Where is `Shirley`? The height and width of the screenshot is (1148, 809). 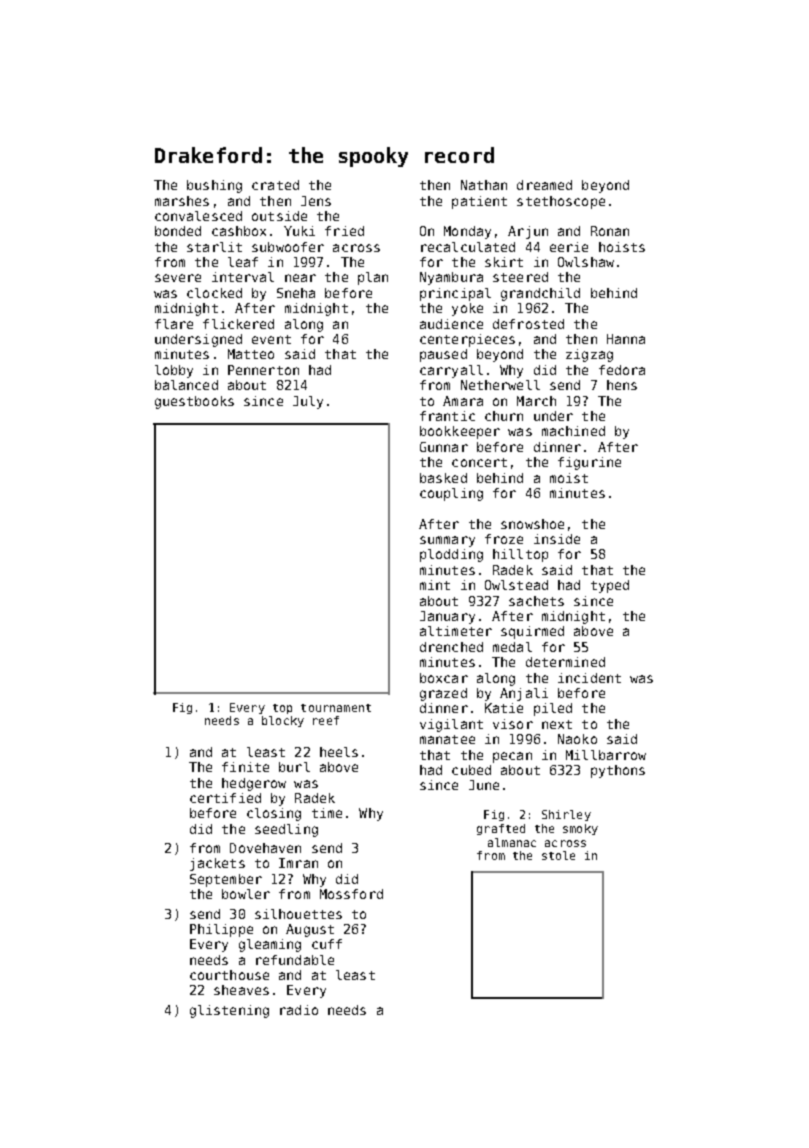
Shirley is located at coordinates (566, 815).
